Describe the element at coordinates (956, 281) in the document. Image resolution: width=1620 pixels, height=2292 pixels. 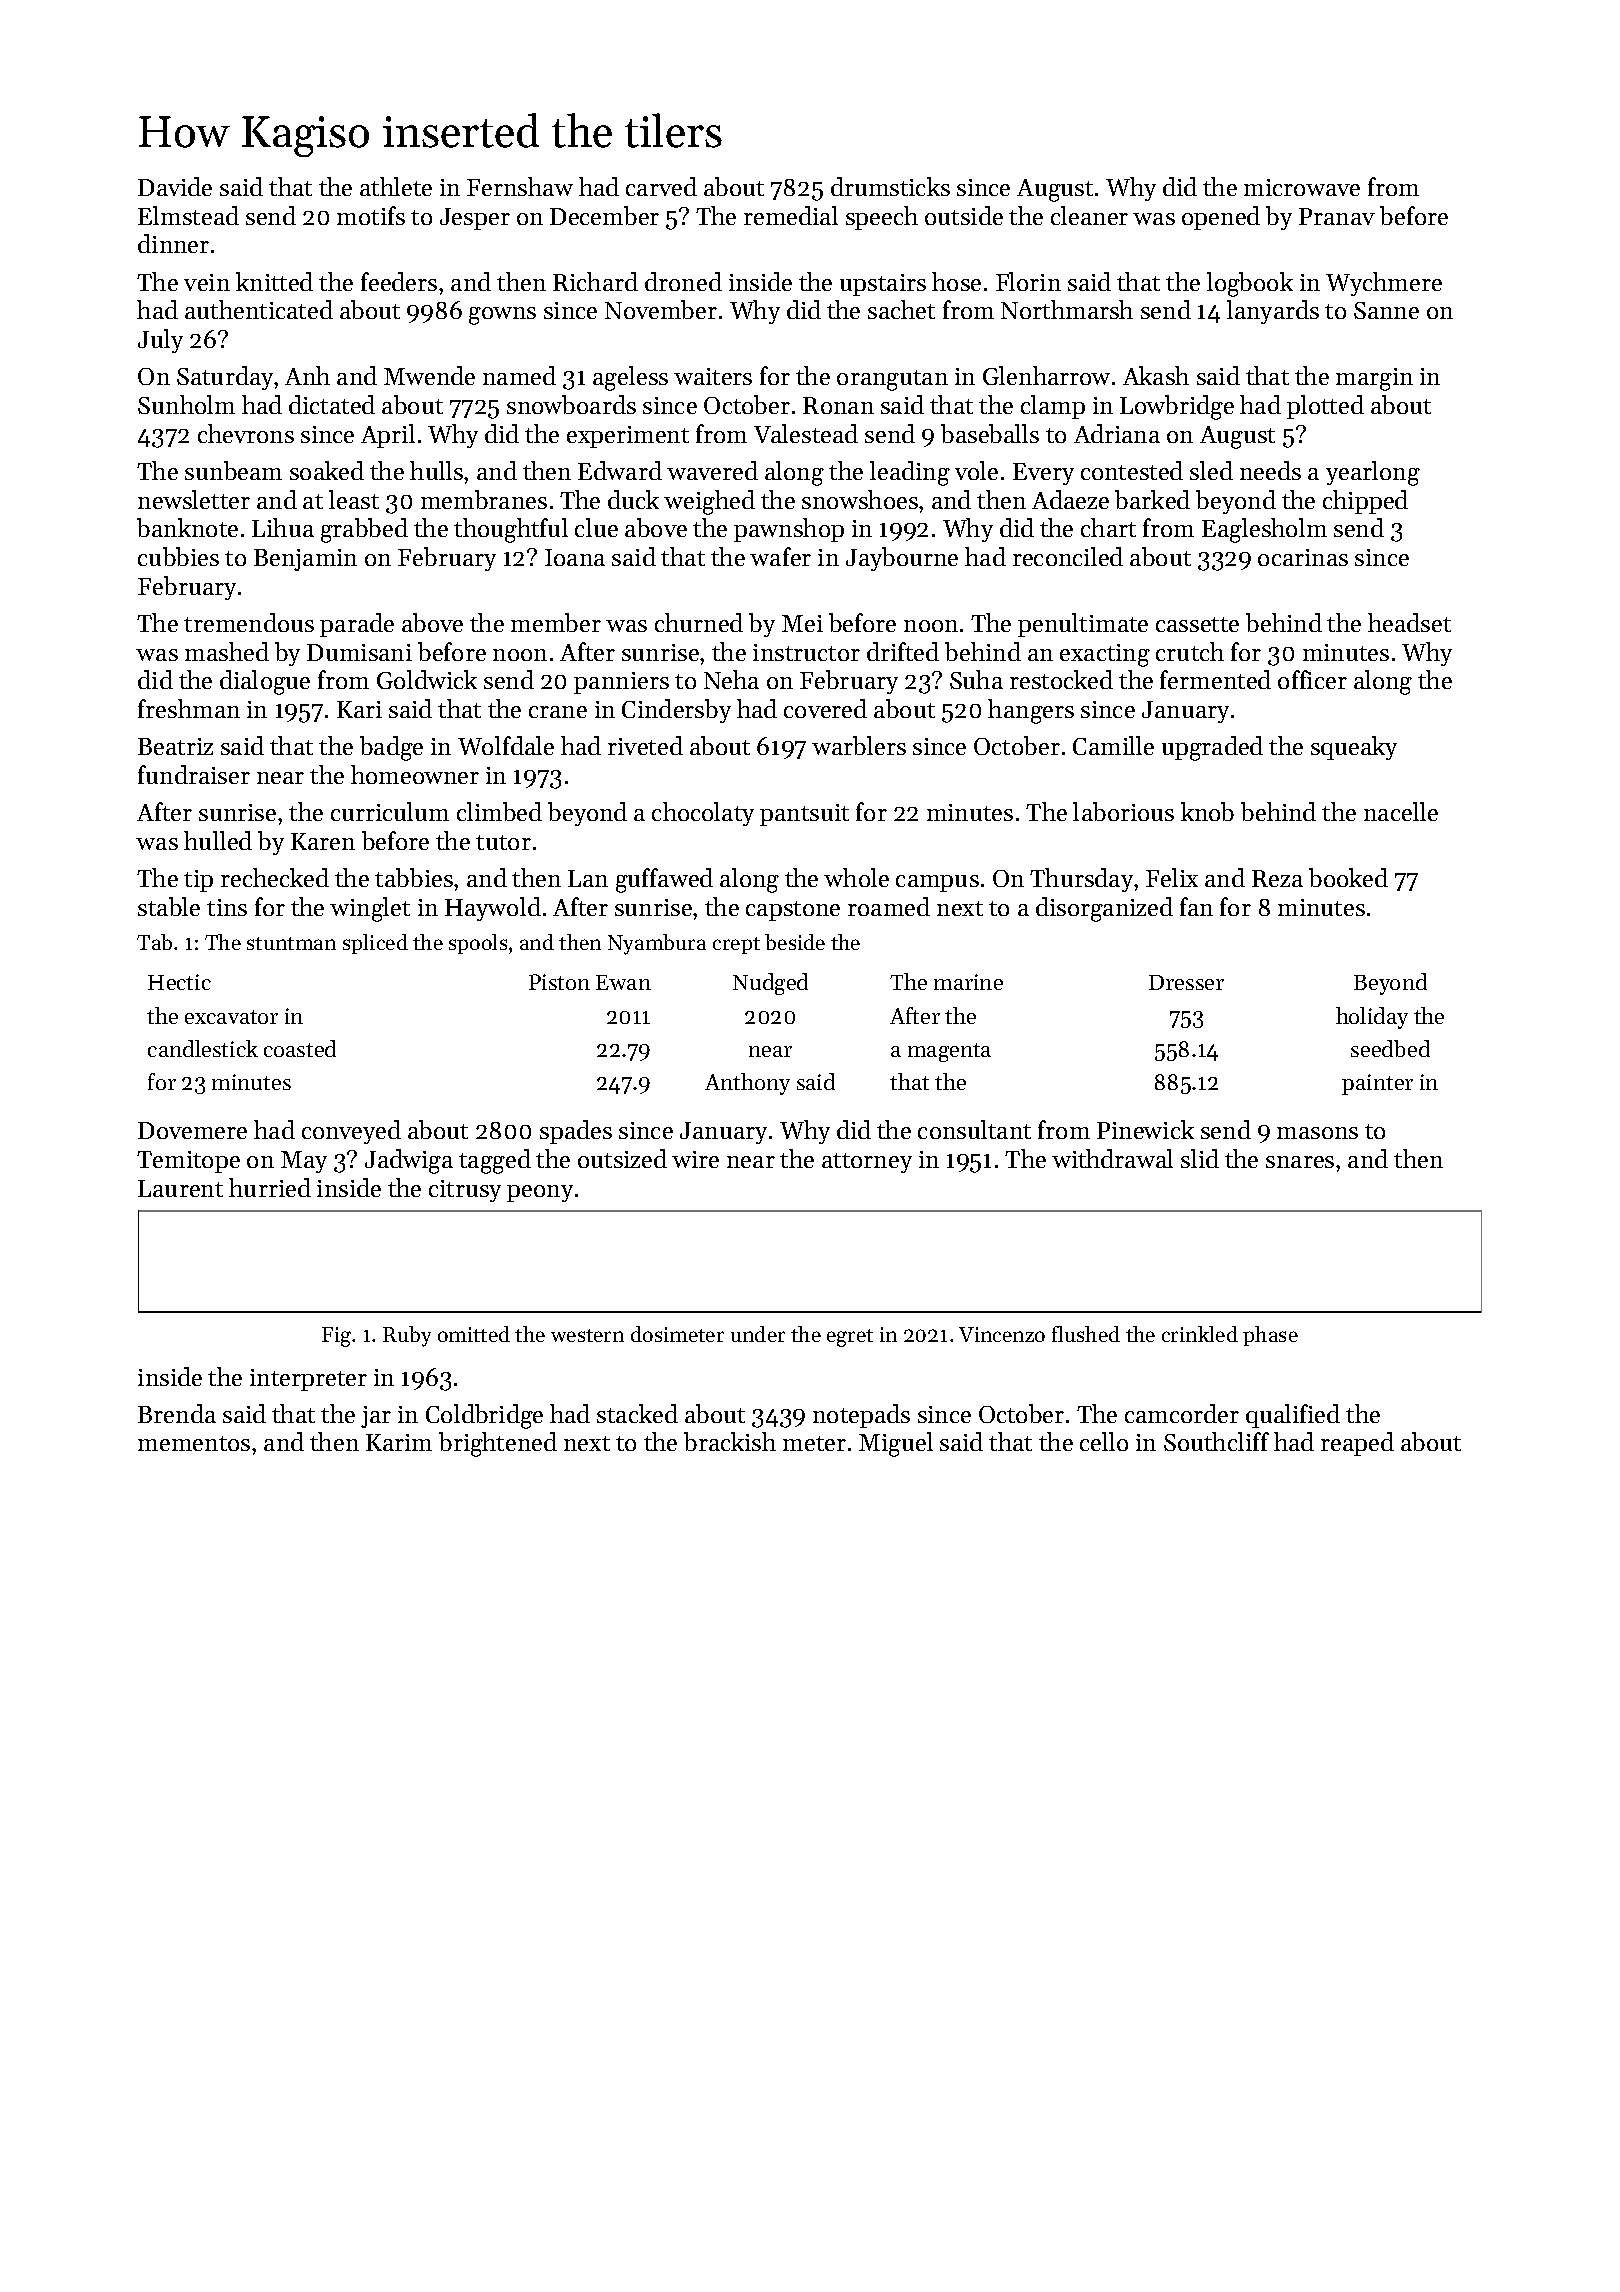
I see `hose` at that location.
